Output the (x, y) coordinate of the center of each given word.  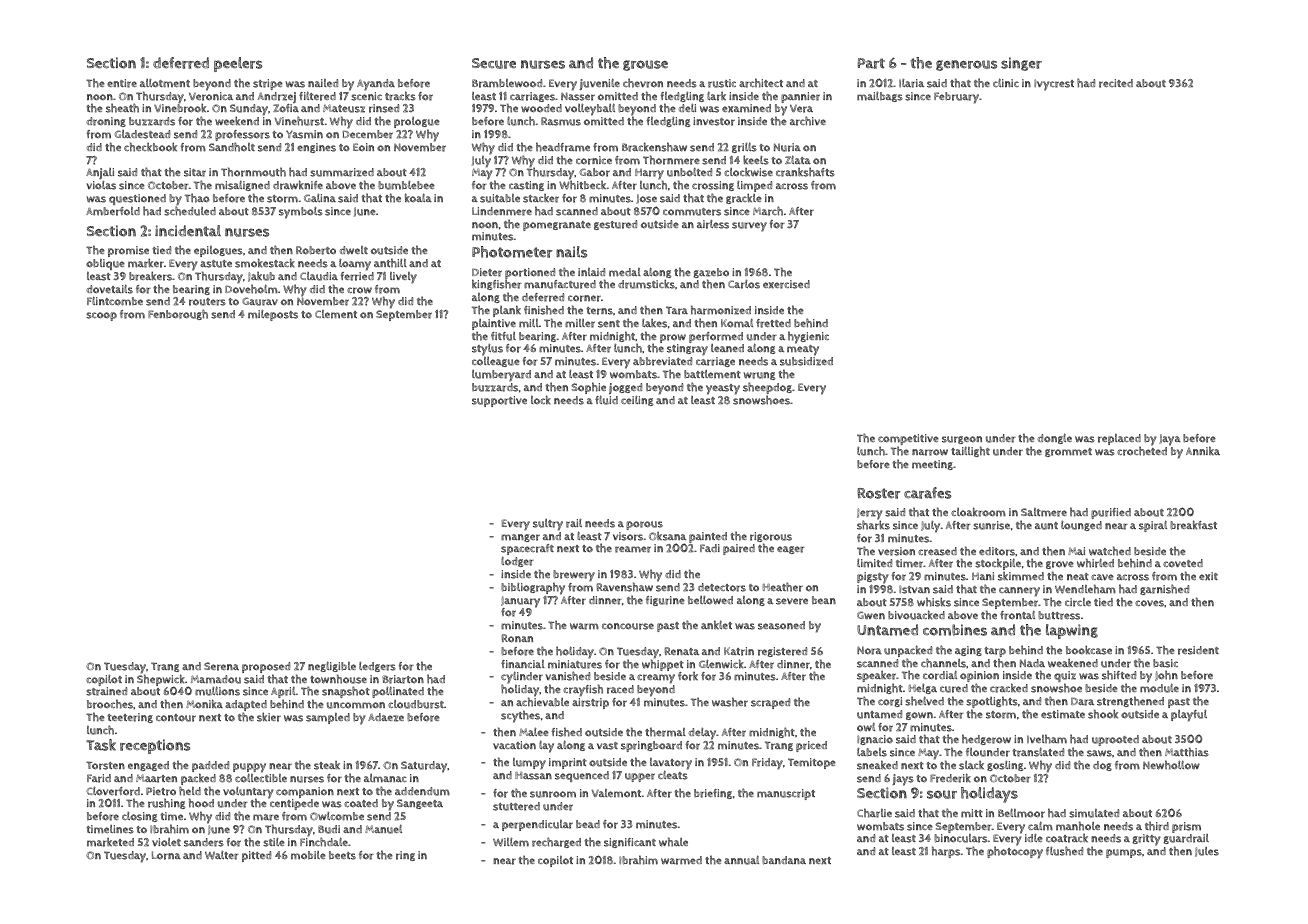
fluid (606, 400)
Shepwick (161, 680)
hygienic (808, 337)
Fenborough (178, 314)
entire (122, 83)
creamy (656, 679)
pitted (256, 856)
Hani (983, 576)
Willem (511, 842)
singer (1021, 64)
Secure (494, 63)
